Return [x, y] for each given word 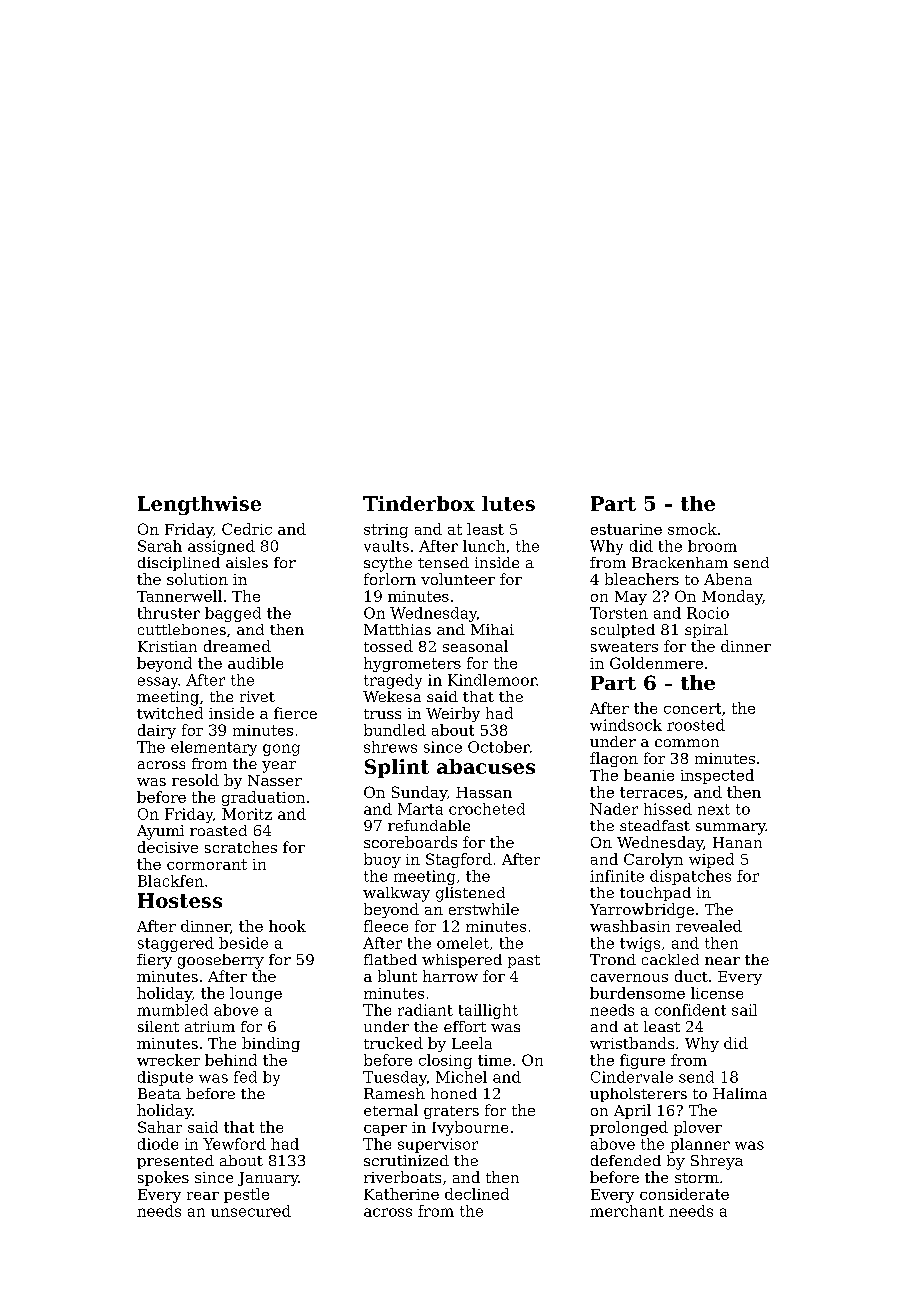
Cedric [247, 529]
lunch [484, 546]
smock [692, 529]
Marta [420, 809]
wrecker [168, 1060]
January [268, 1179]
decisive [168, 847]
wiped [711, 860]
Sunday [419, 793]
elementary [214, 748]
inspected [717, 776]
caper [385, 1130]
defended [626, 1160]
